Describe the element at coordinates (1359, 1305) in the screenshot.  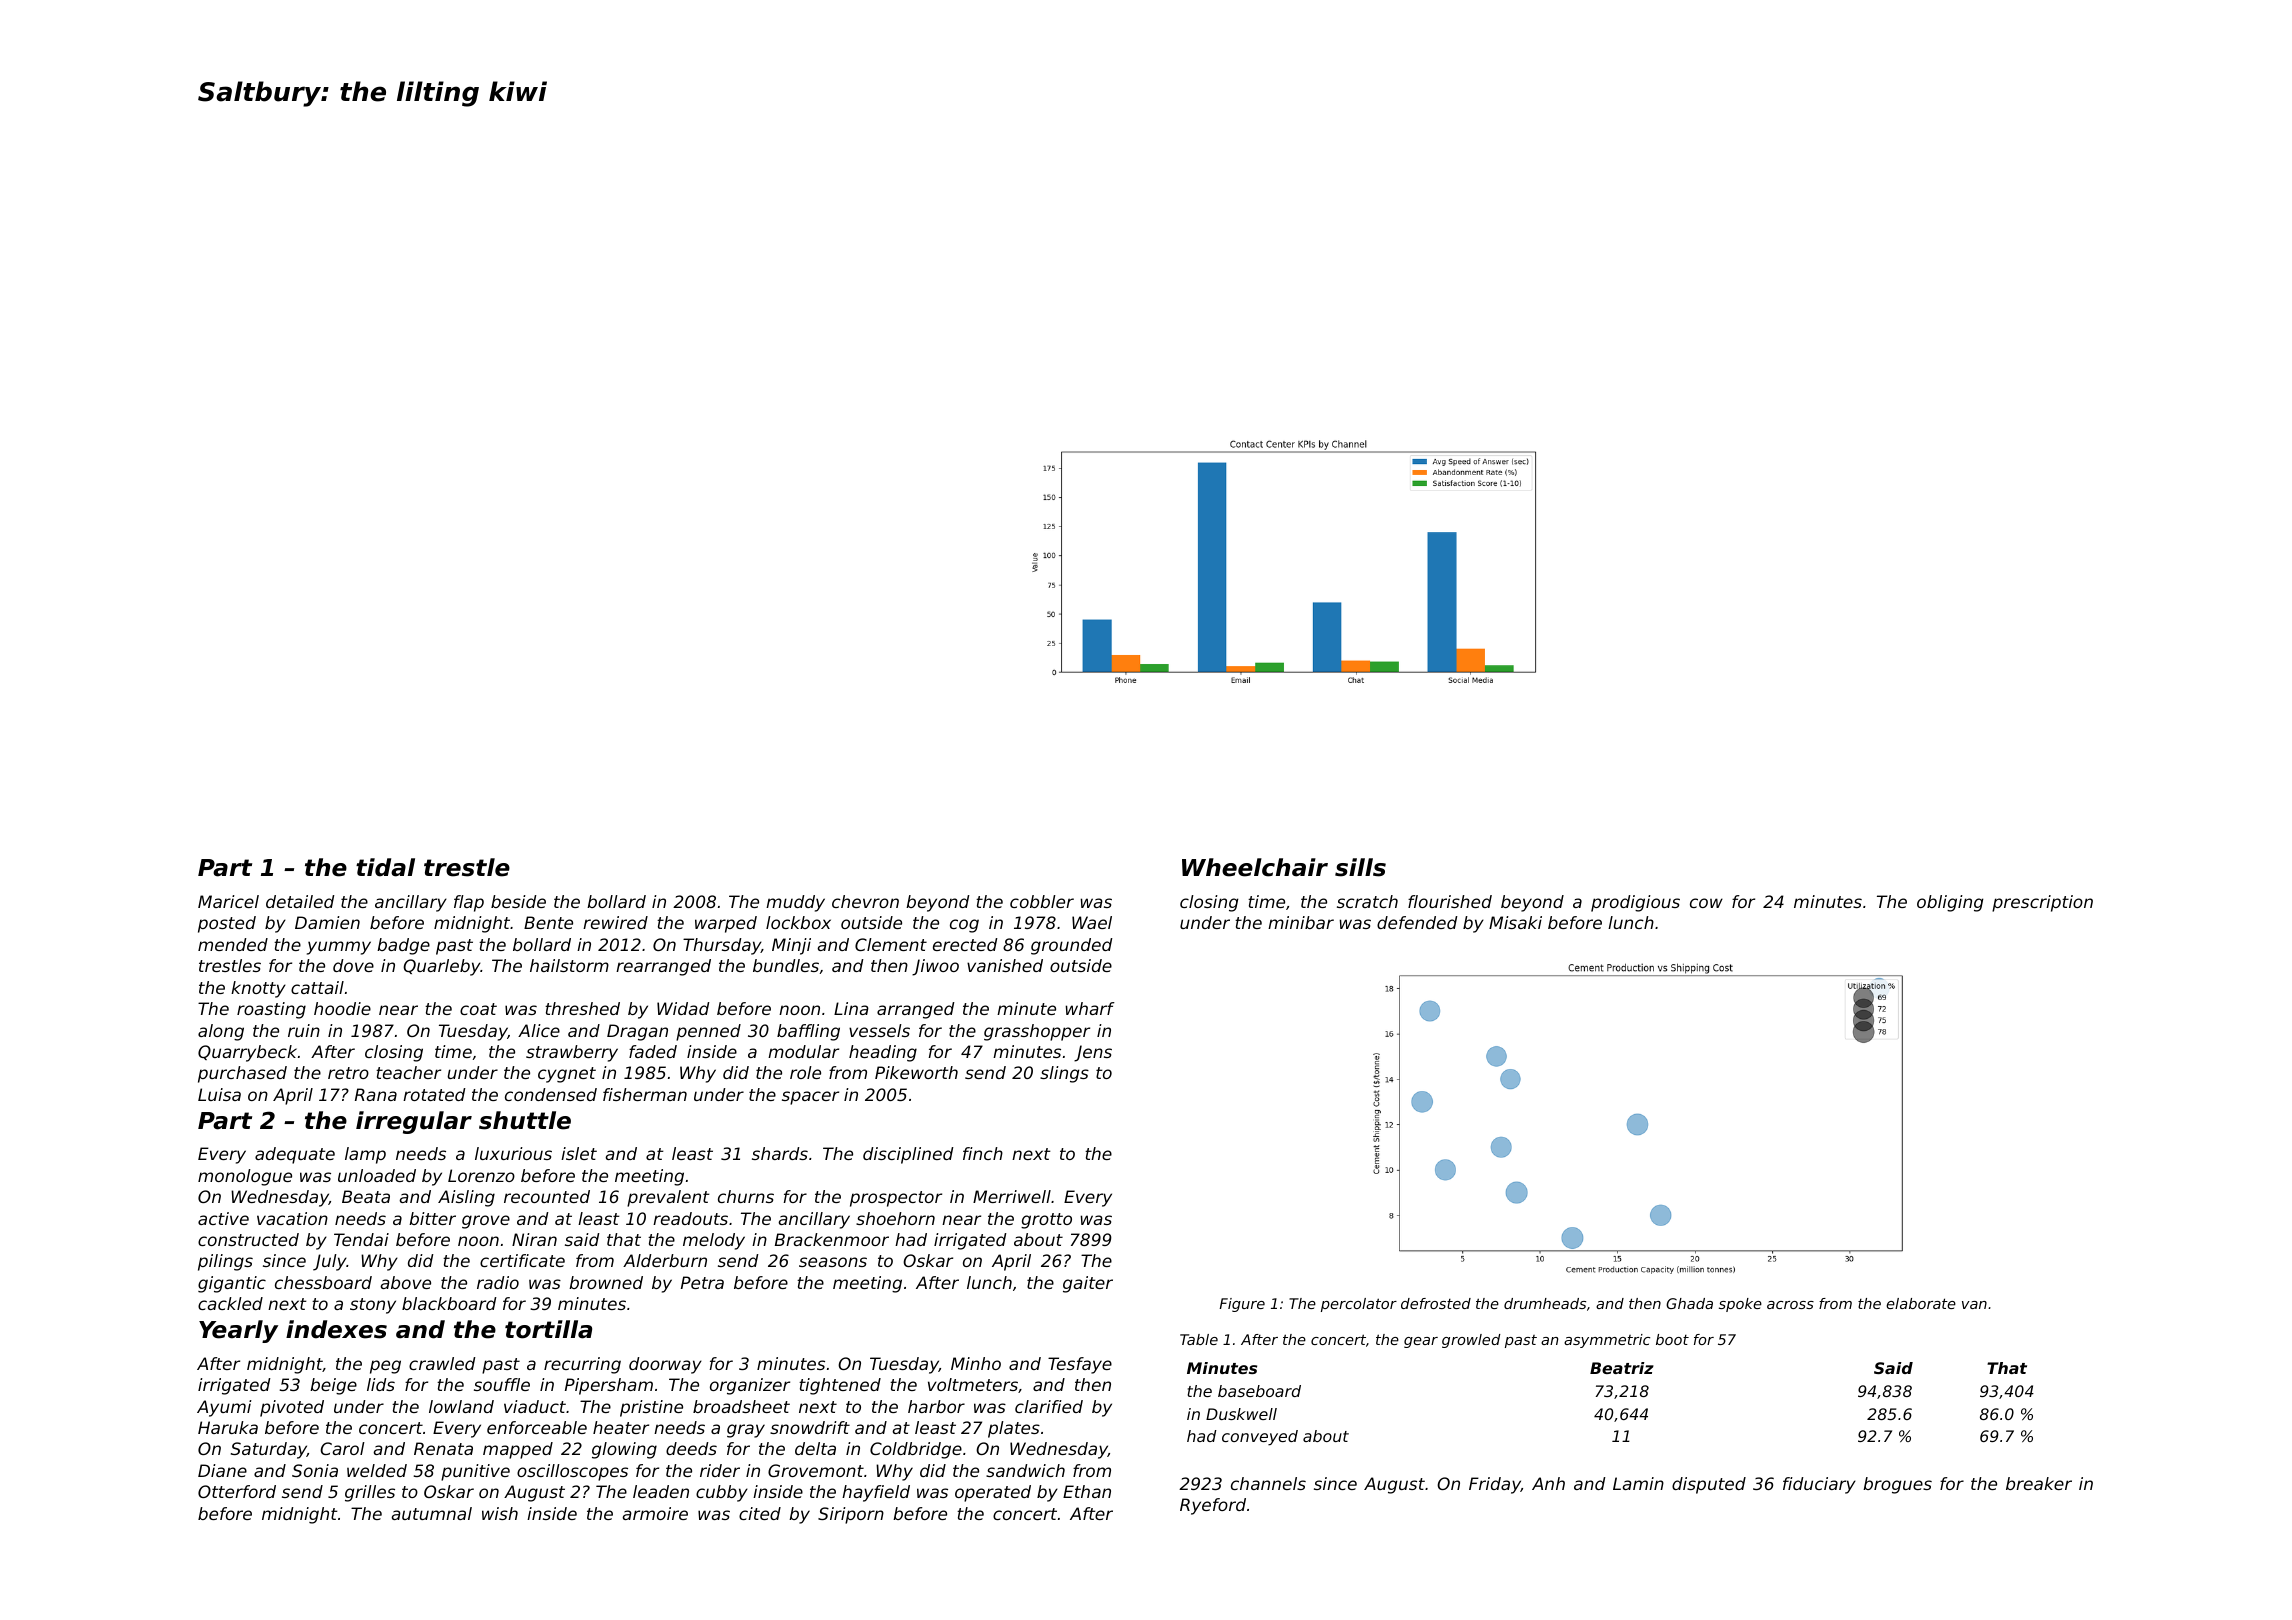
I see `percolator` at that location.
